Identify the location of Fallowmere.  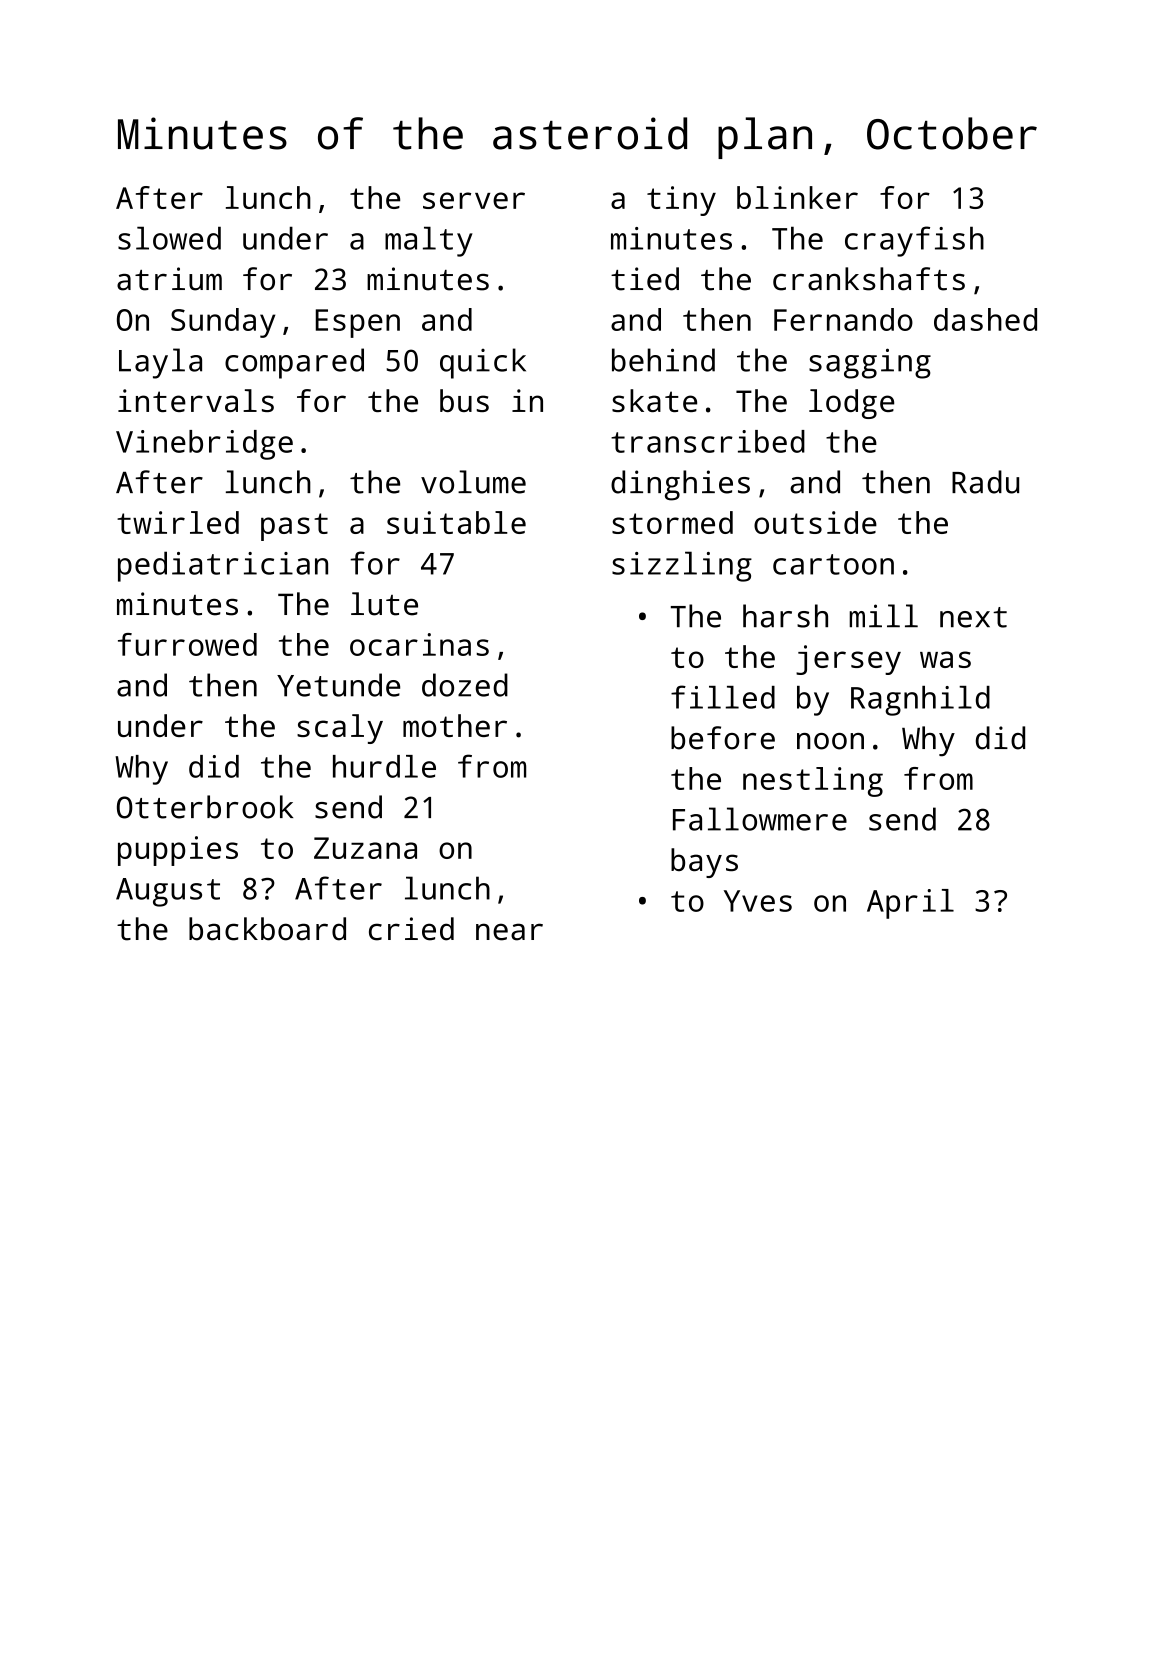
(760, 819).
